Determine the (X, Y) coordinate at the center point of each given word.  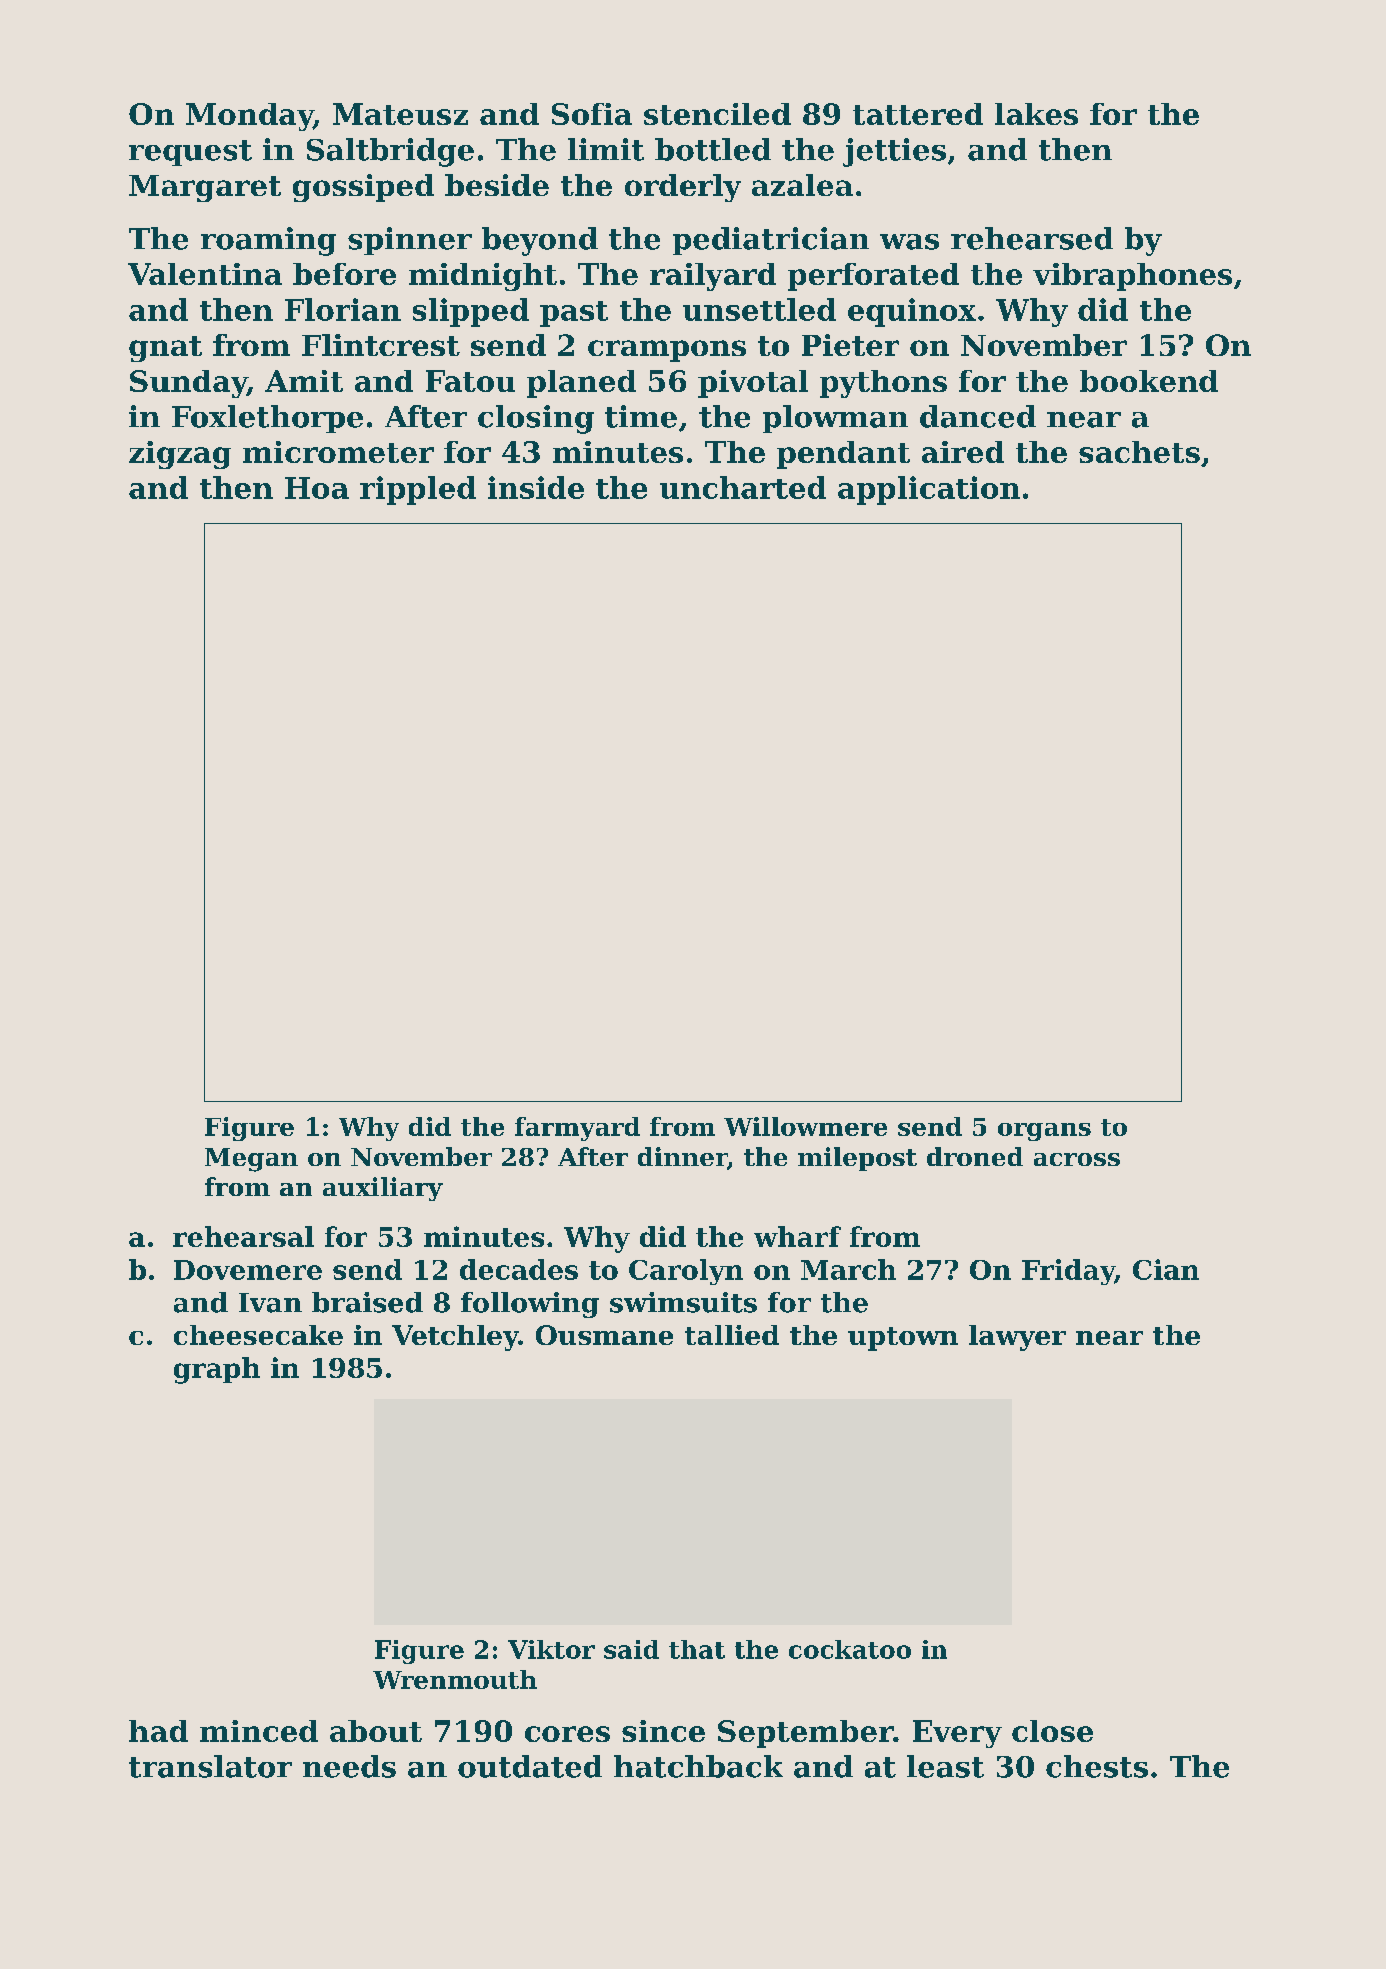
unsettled (759, 309)
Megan (251, 1160)
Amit (304, 381)
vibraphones (1132, 277)
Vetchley (455, 1338)
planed (581, 384)
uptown (903, 1339)
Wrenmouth (455, 1679)
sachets (1139, 452)
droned (975, 1156)
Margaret (205, 188)
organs (1044, 1132)
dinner (682, 1156)
